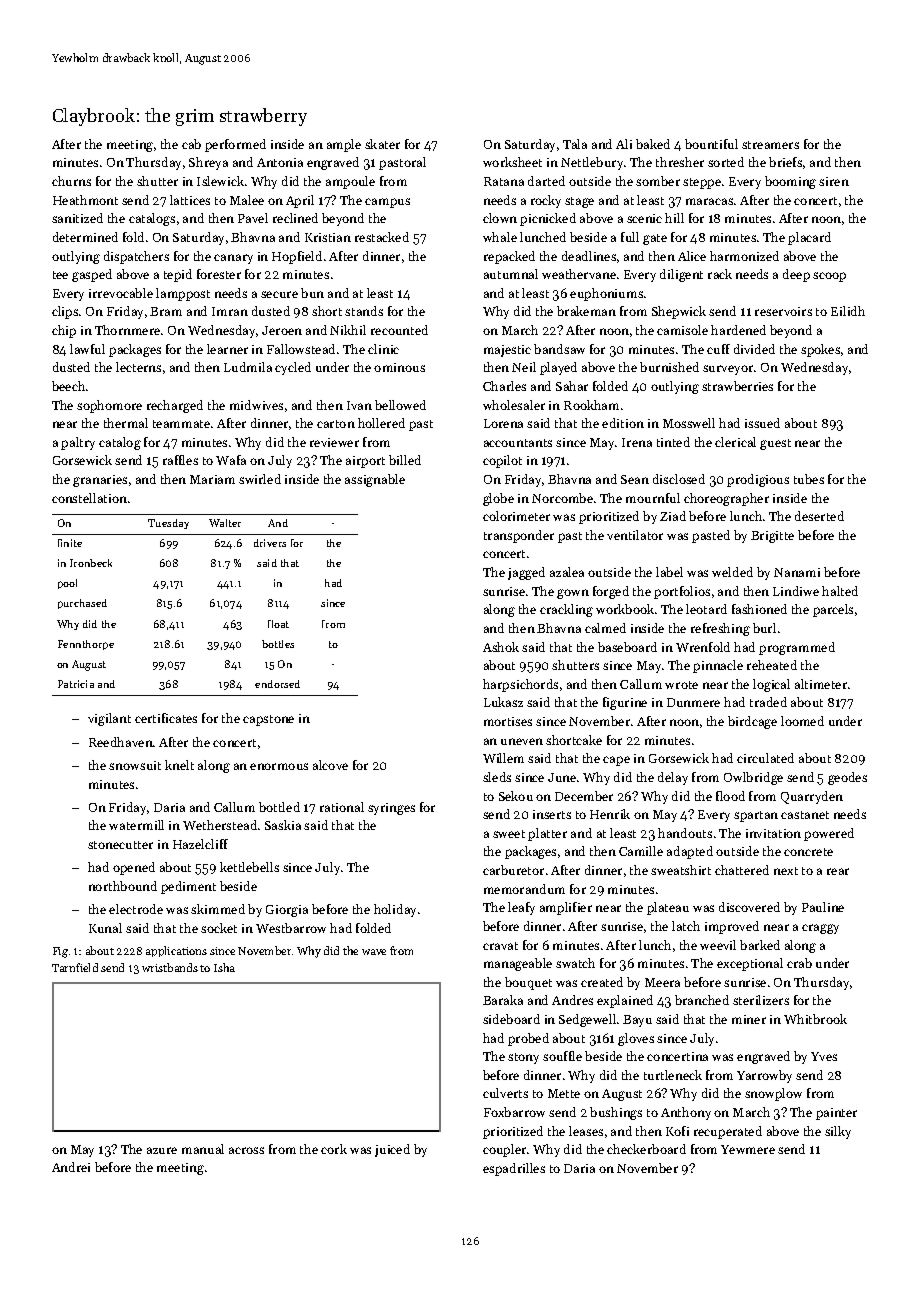  Describe the element at coordinates (78, 443) in the page. I see `paltry` at that location.
